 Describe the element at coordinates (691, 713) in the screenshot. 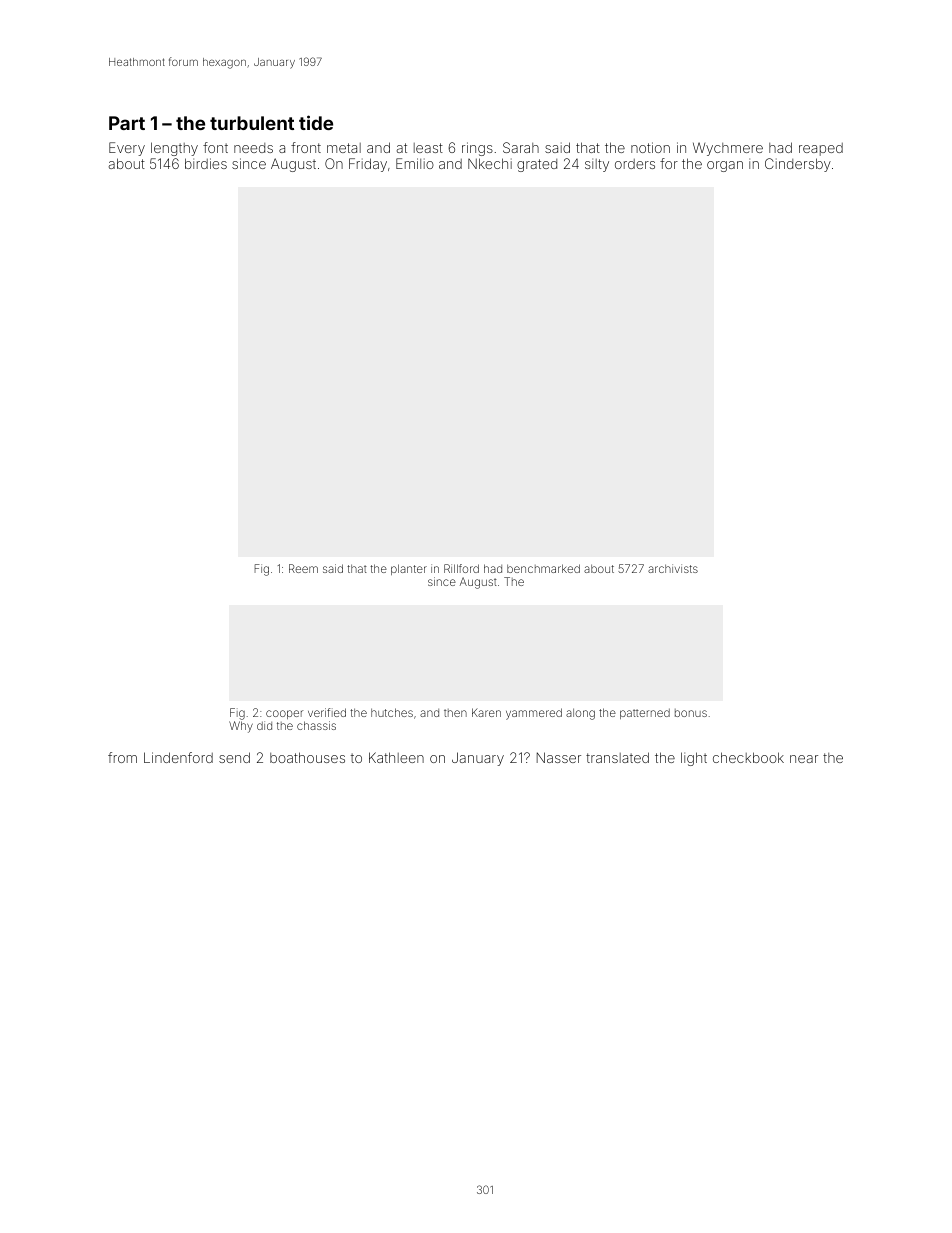

I see `bonus` at that location.
